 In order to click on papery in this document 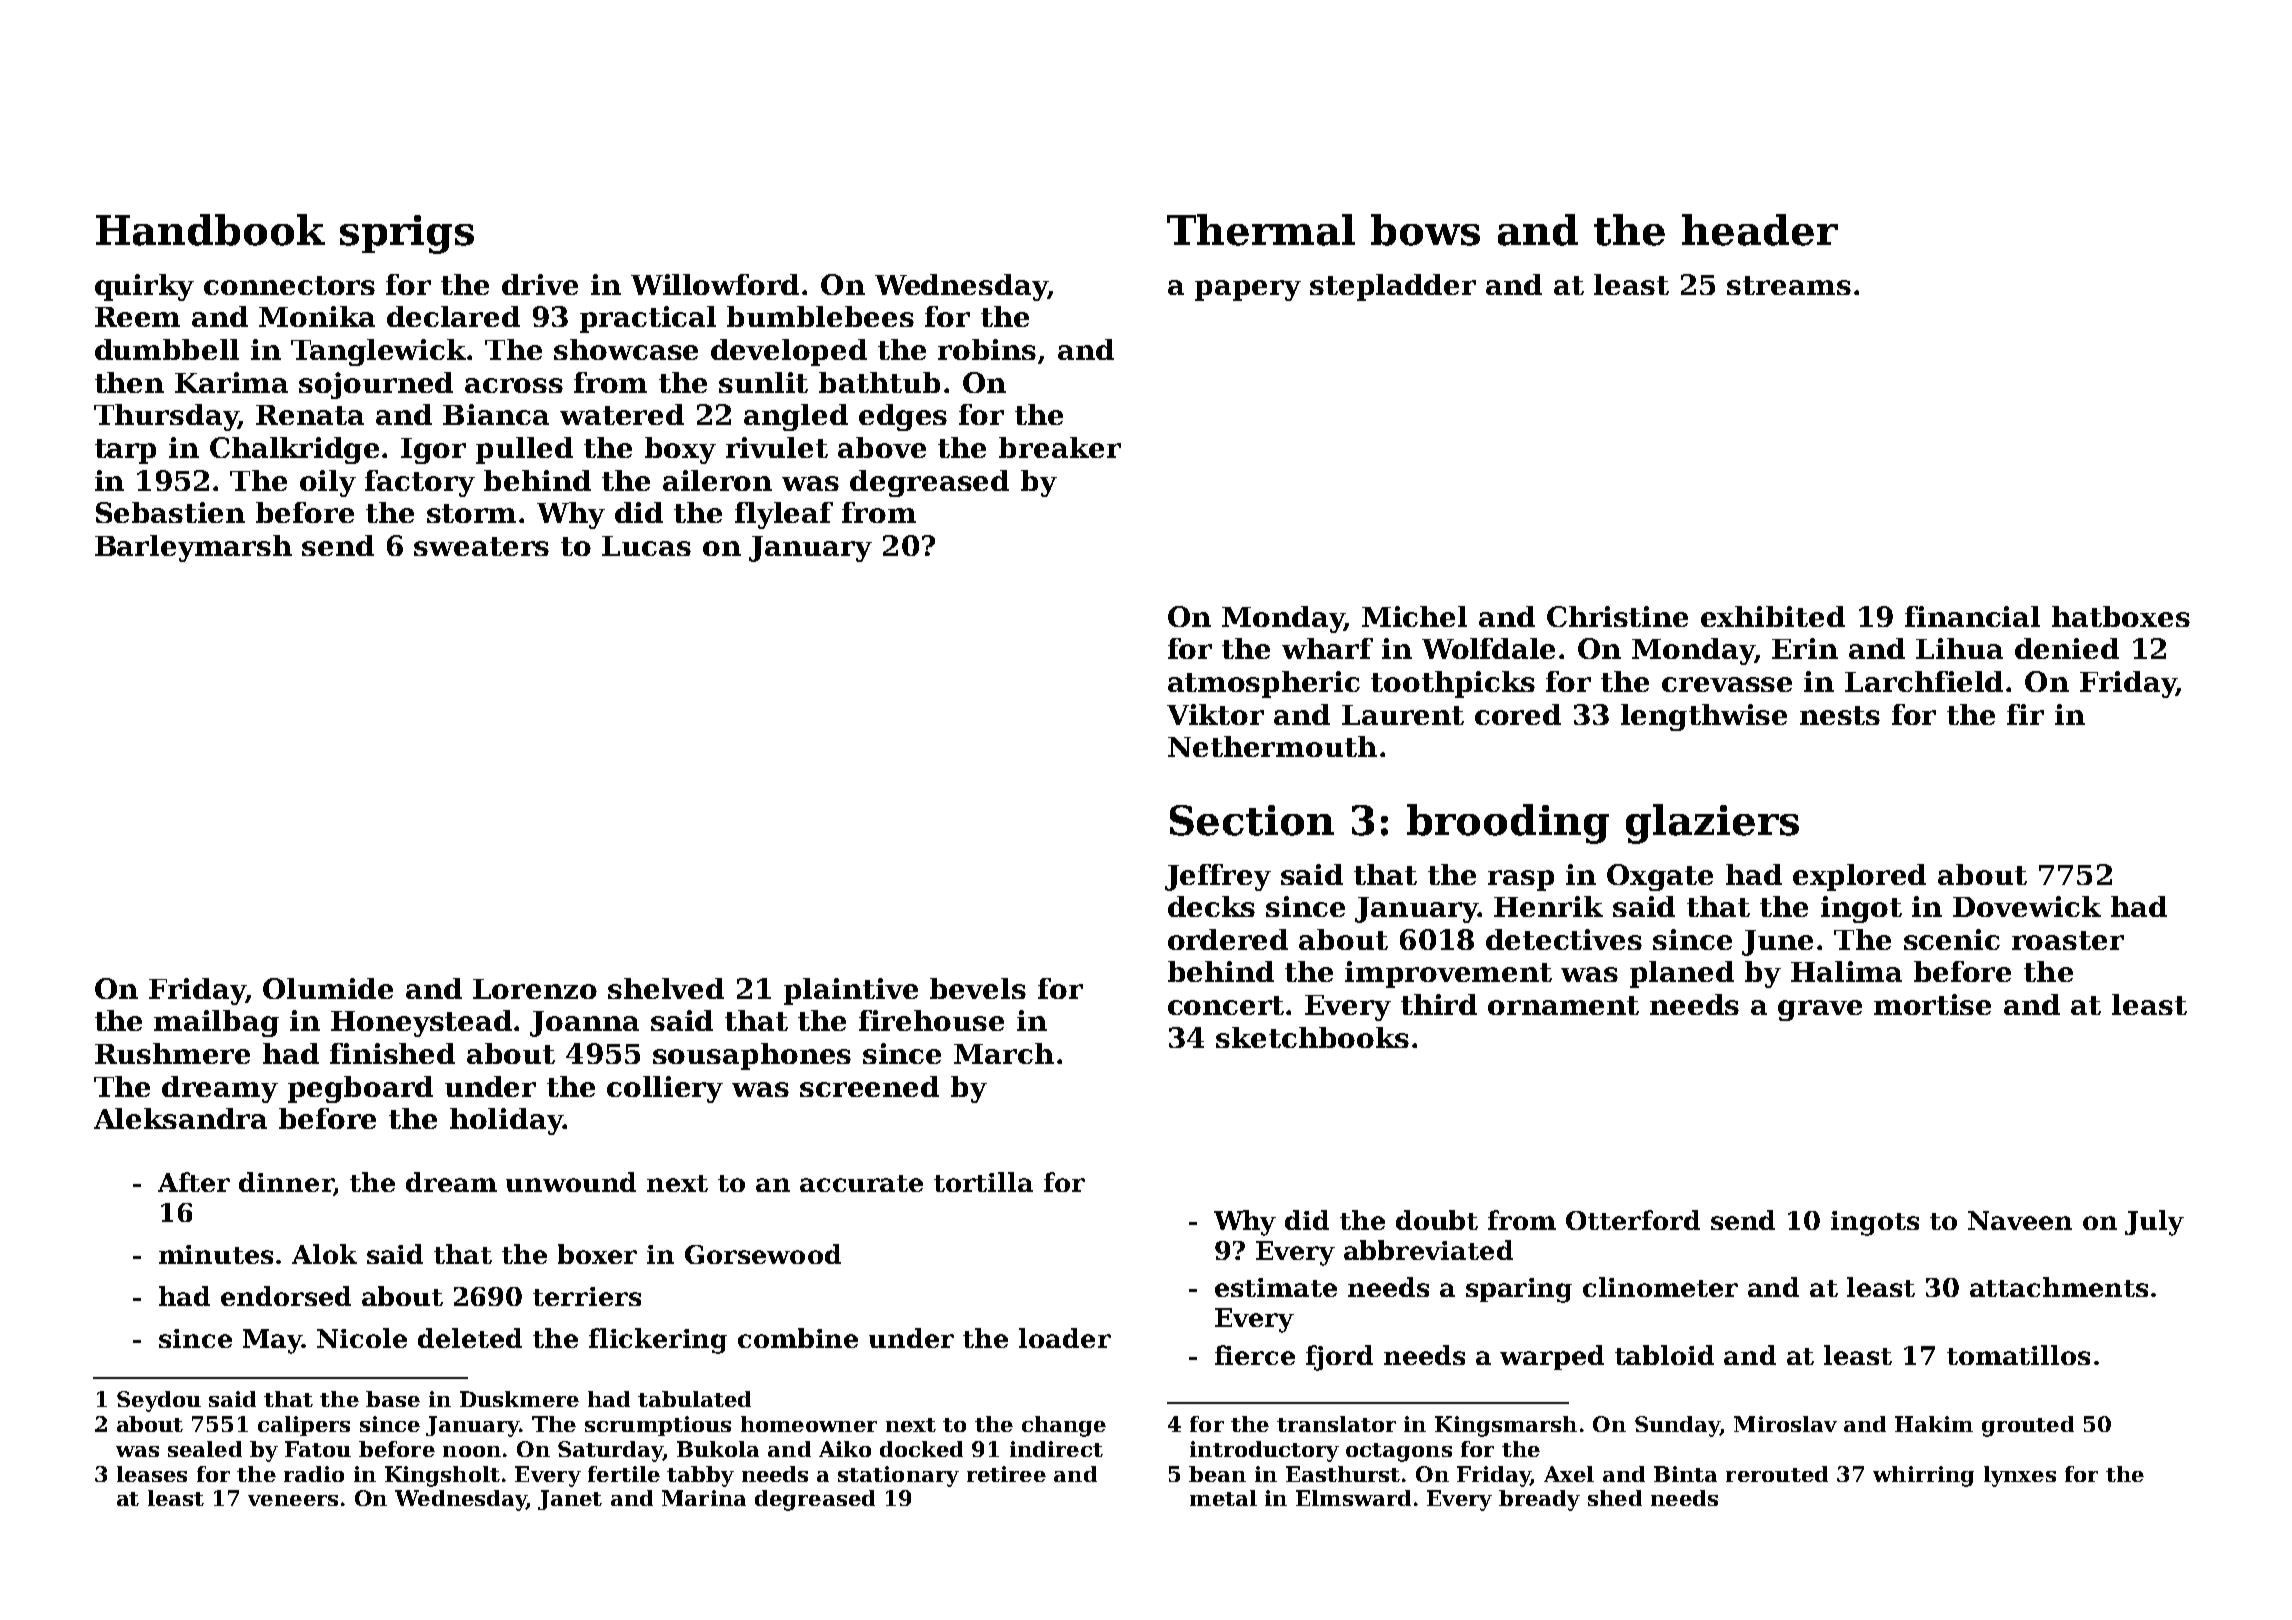, I will do `click(1248, 290)`.
